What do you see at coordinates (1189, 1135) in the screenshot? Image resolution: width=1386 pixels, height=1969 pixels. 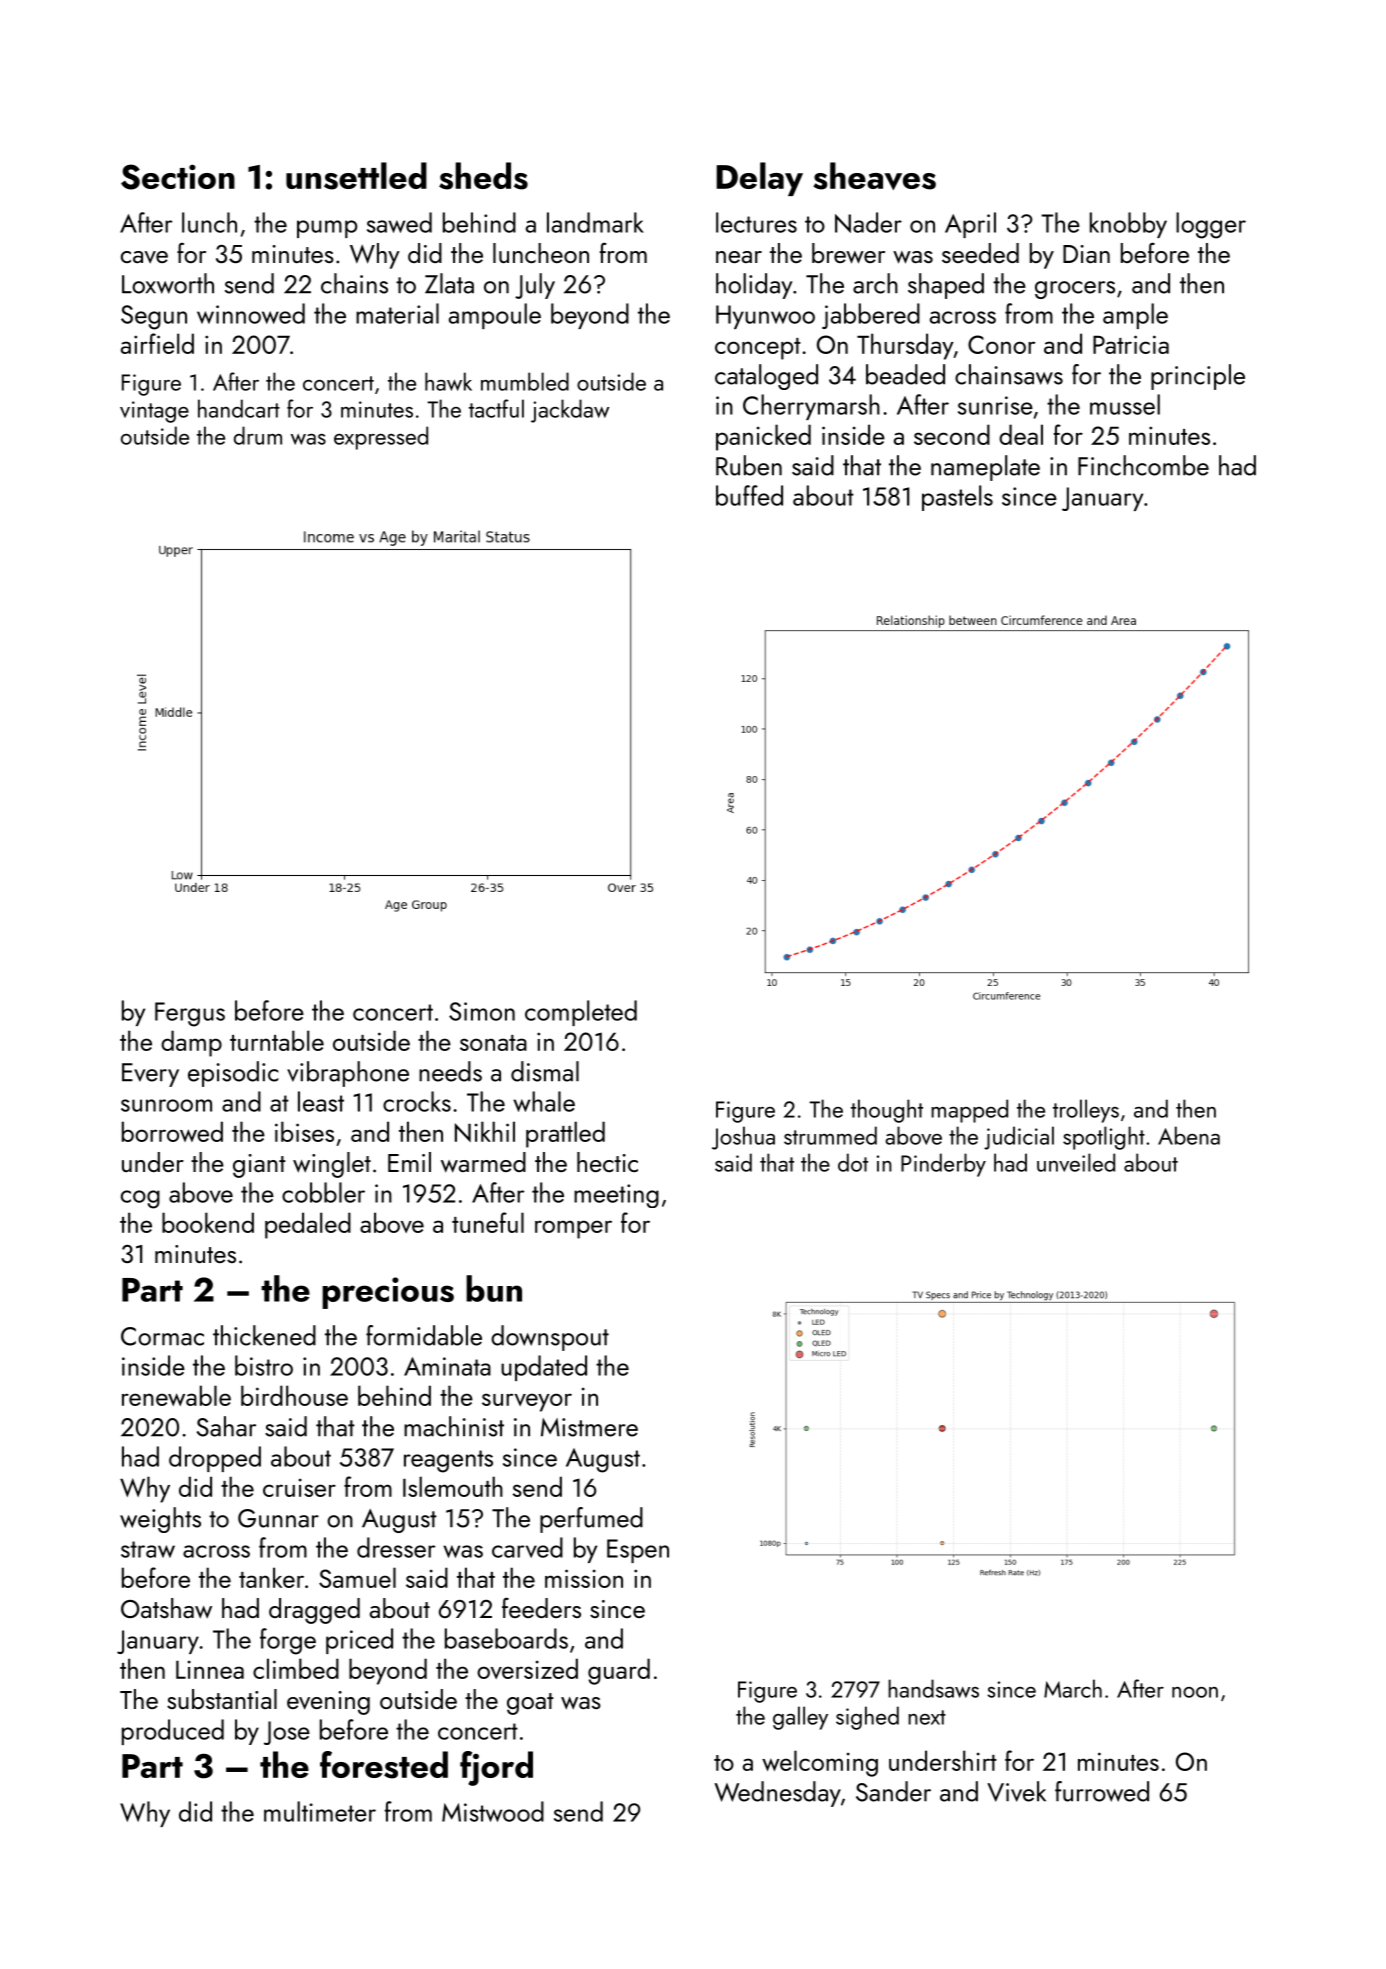 I see `Abena` at bounding box center [1189, 1135].
